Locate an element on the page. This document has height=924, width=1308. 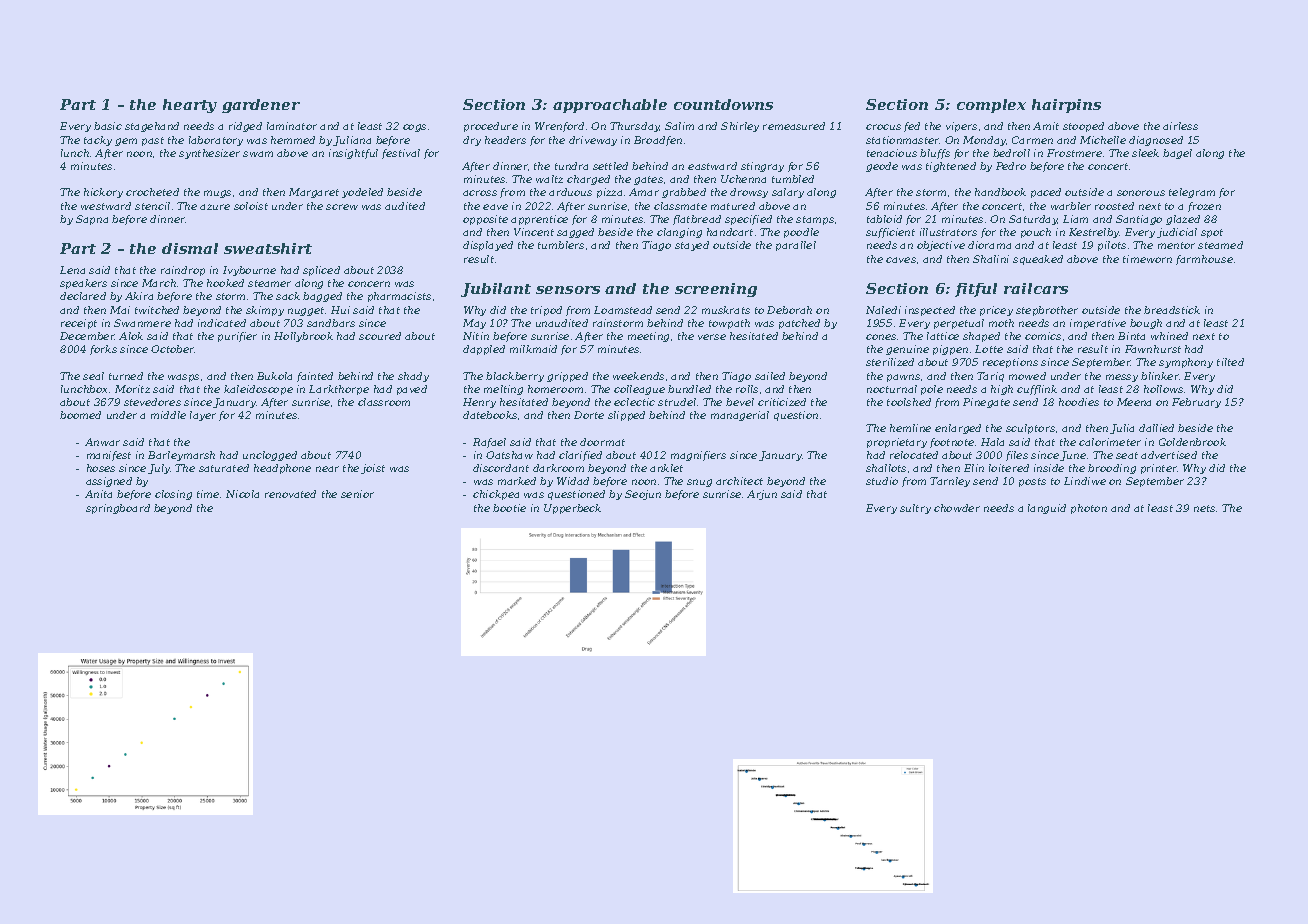
approachable is located at coordinates (610, 106).
